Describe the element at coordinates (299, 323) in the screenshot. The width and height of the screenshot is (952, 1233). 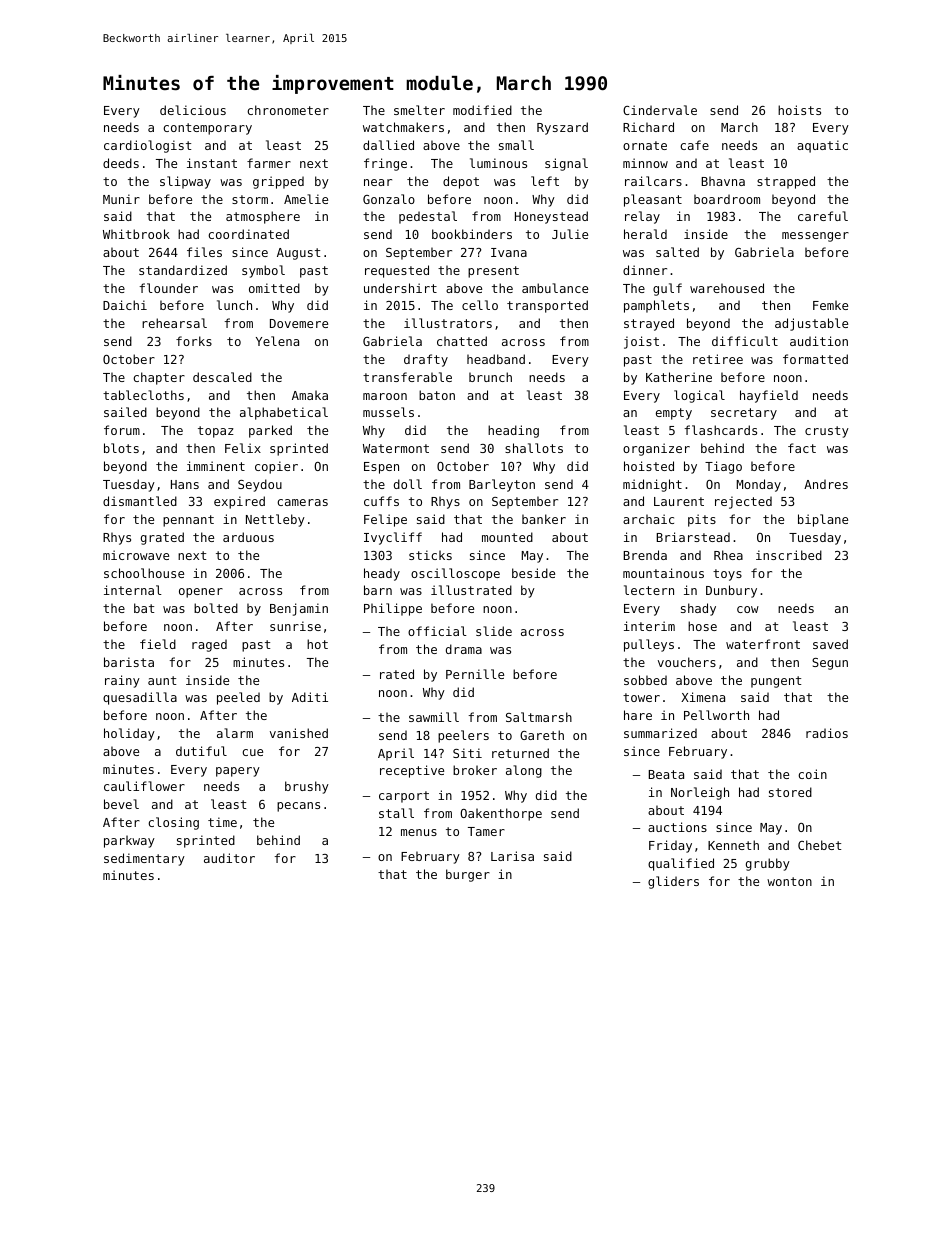
I see `Dovemere` at that location.
